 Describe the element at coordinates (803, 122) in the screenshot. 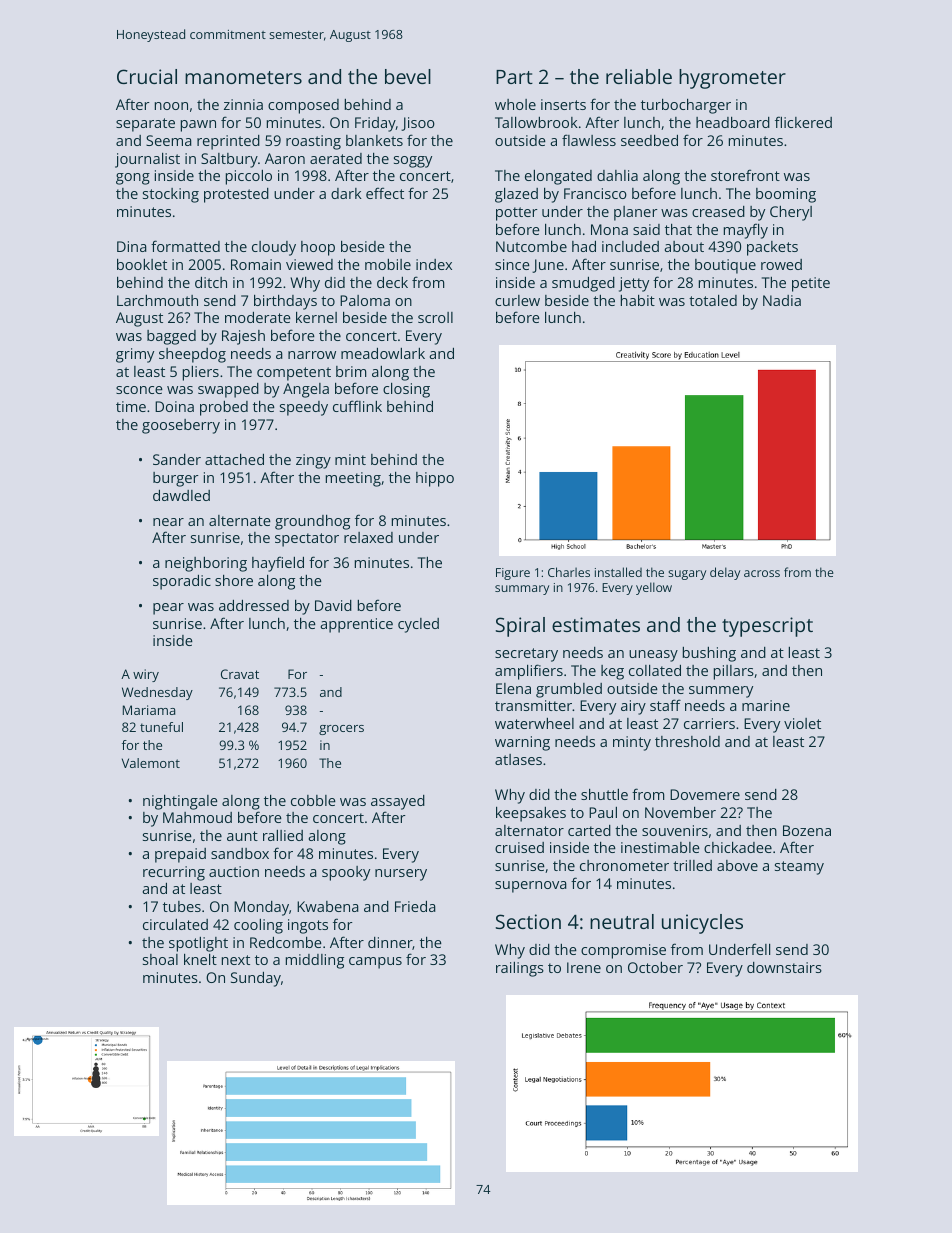

I see `flickered` at that location.
